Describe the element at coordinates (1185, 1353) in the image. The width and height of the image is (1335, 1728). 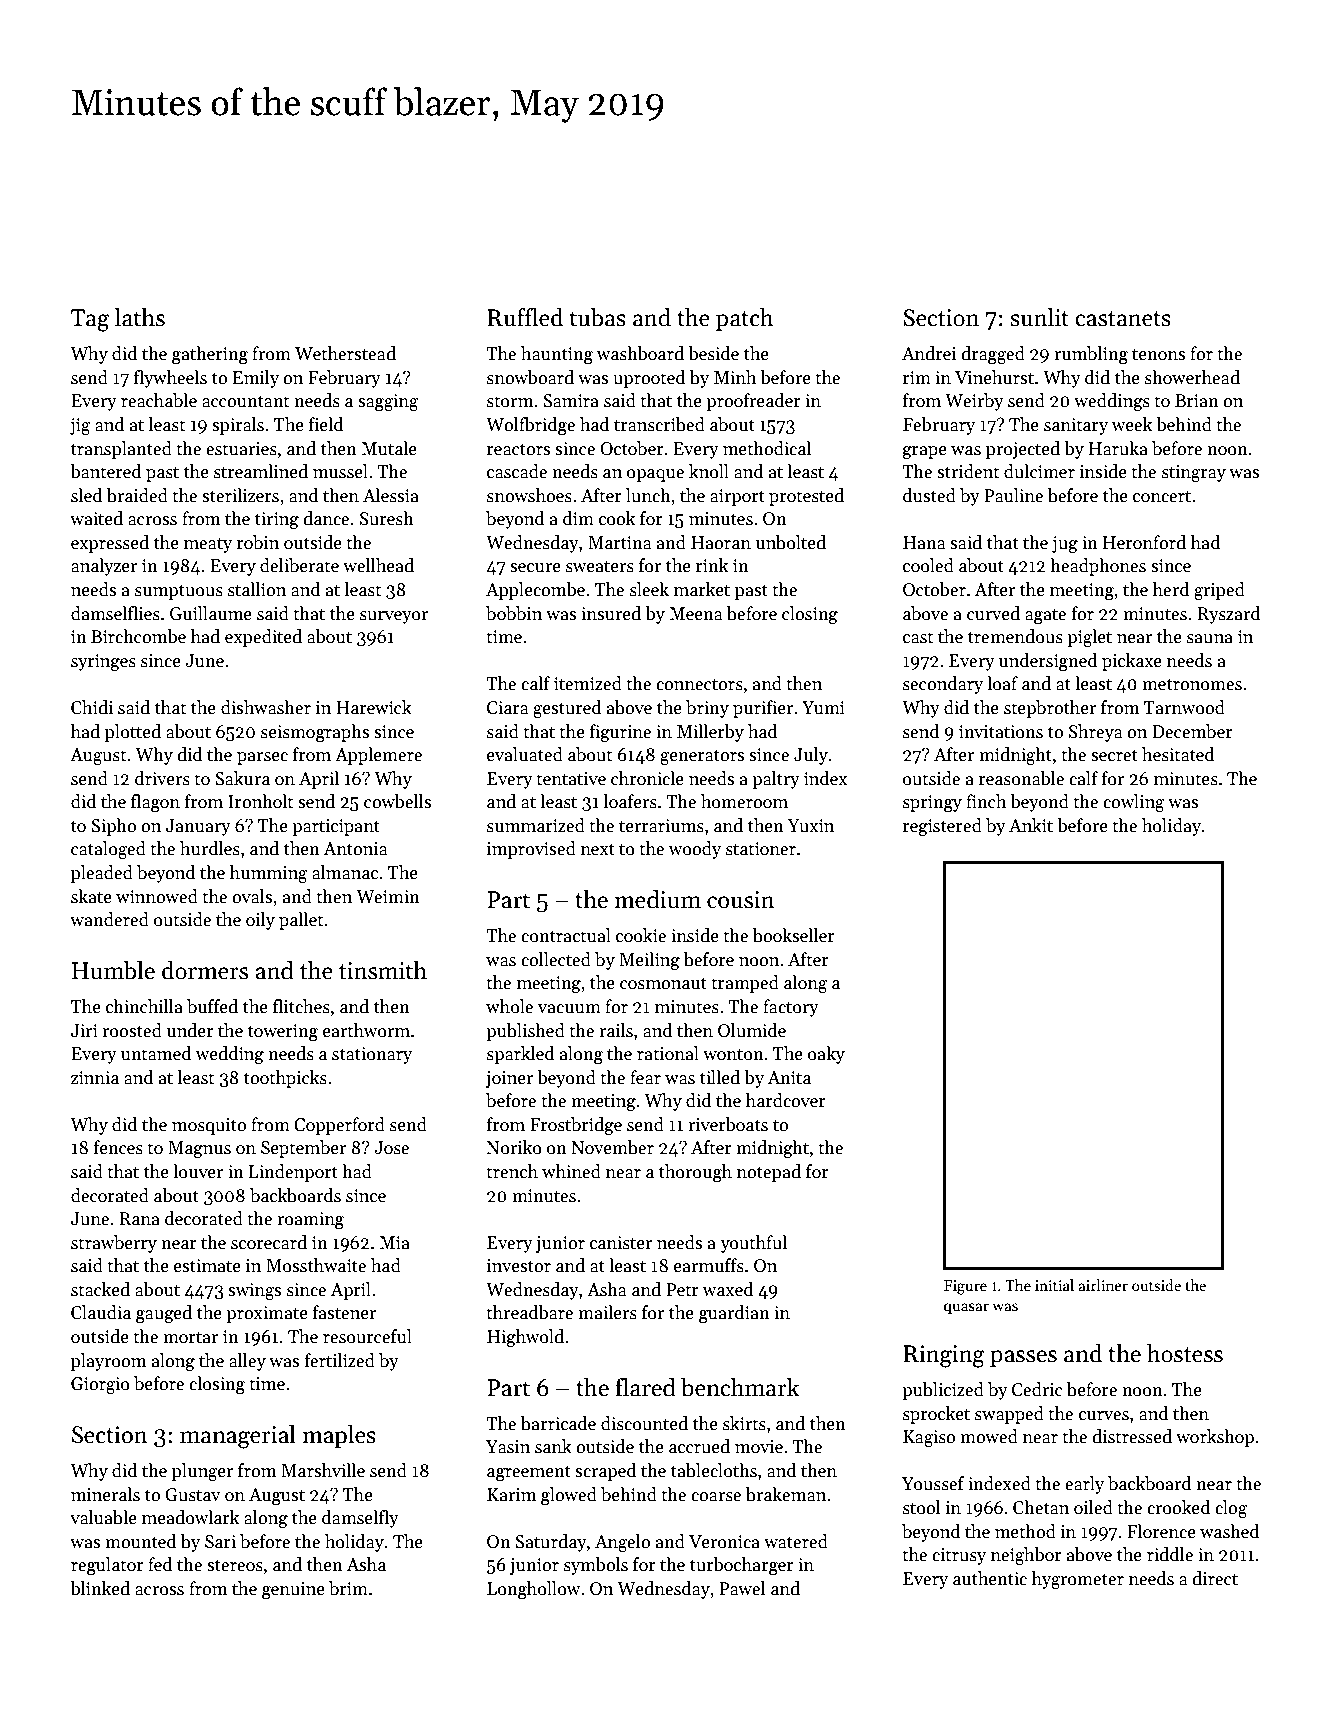
I see `hostess` at that location.
